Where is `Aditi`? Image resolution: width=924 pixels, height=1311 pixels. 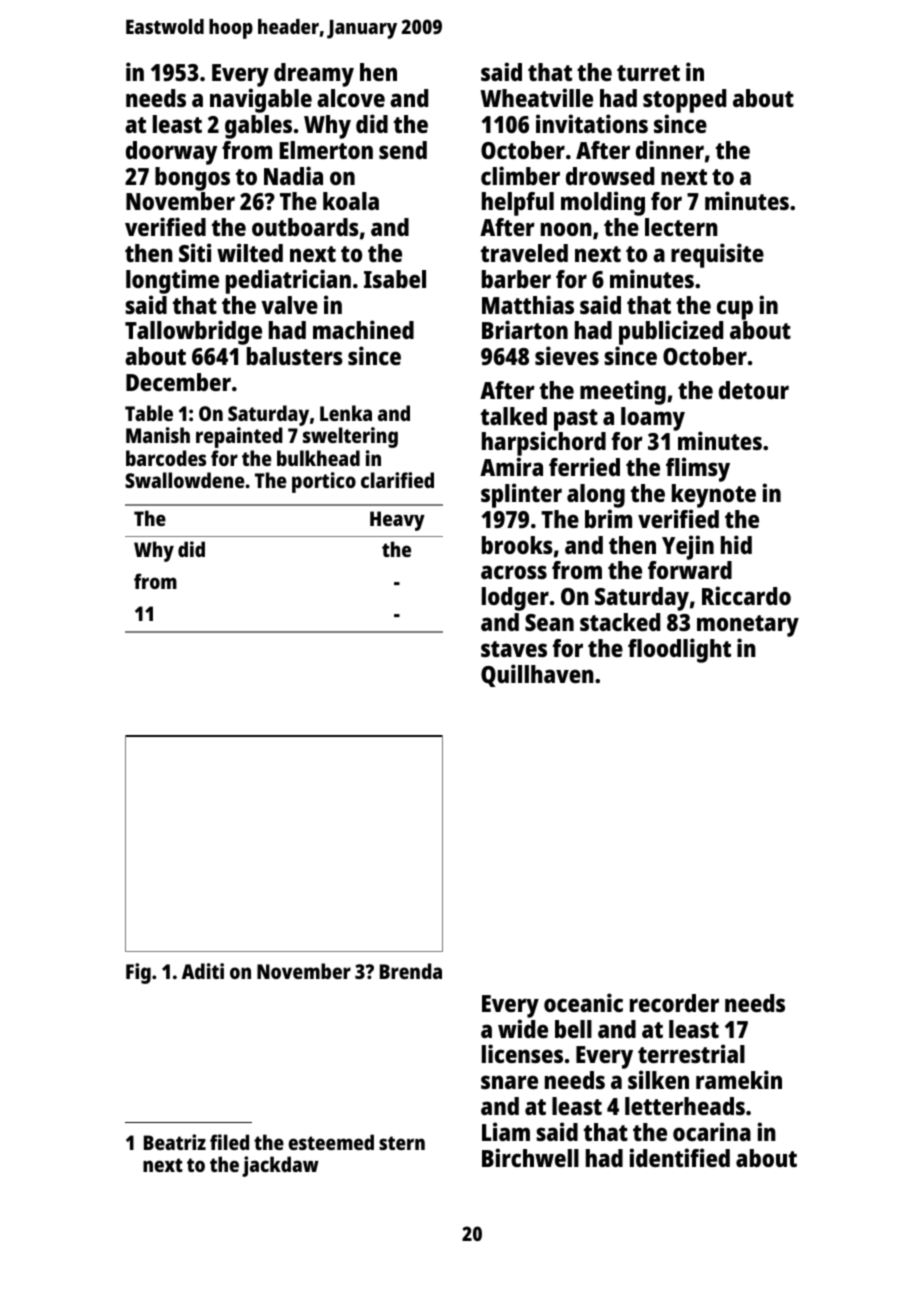
Aditi is located at coordinates (203, 971).
